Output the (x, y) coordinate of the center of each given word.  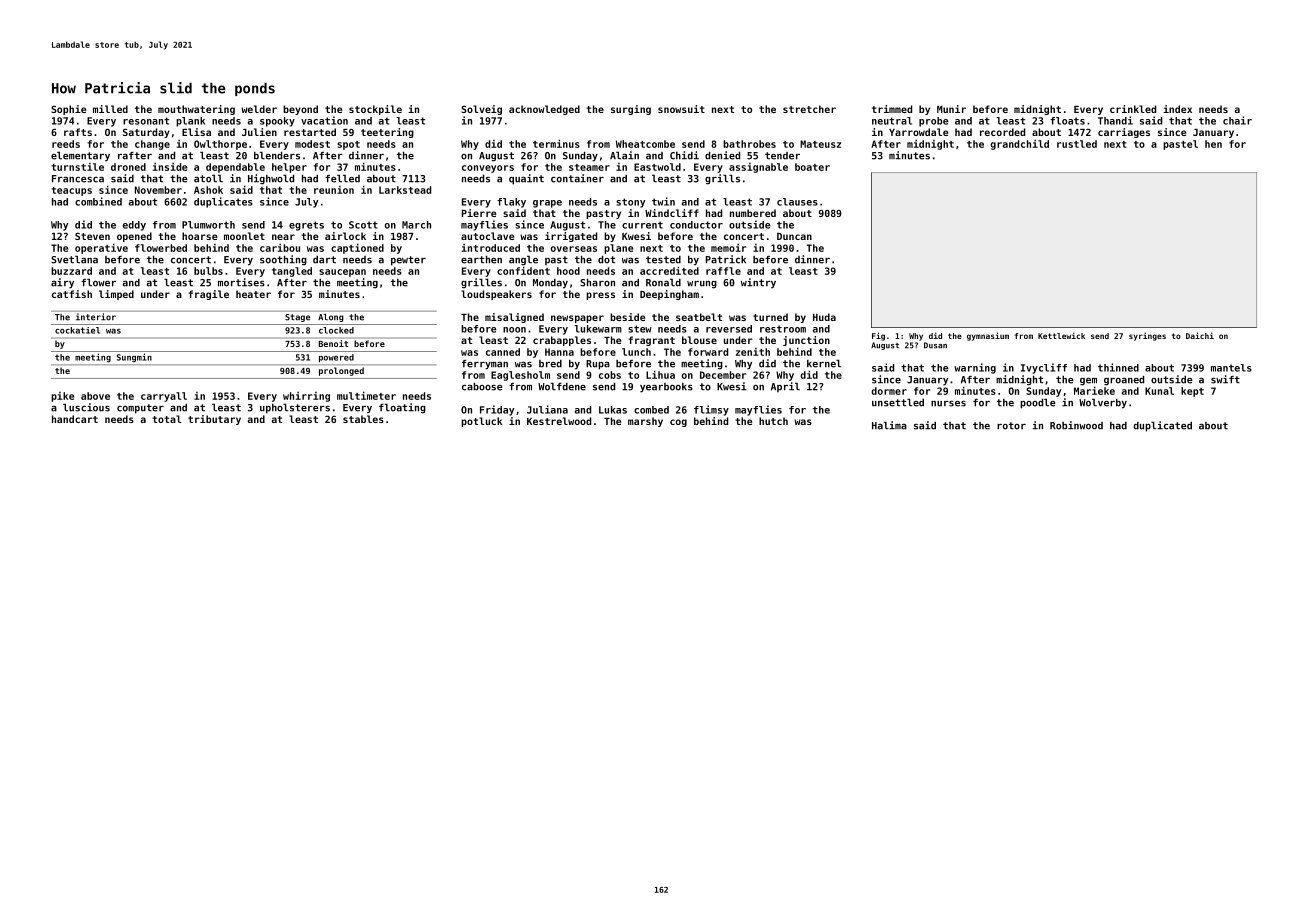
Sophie (68, 110)
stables (363, 419)
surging (631, 110)
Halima (889, 425)
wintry (758, 283)
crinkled (1133, 109)
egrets (306, 226)
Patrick (726, 259)
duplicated (1162, 426)
